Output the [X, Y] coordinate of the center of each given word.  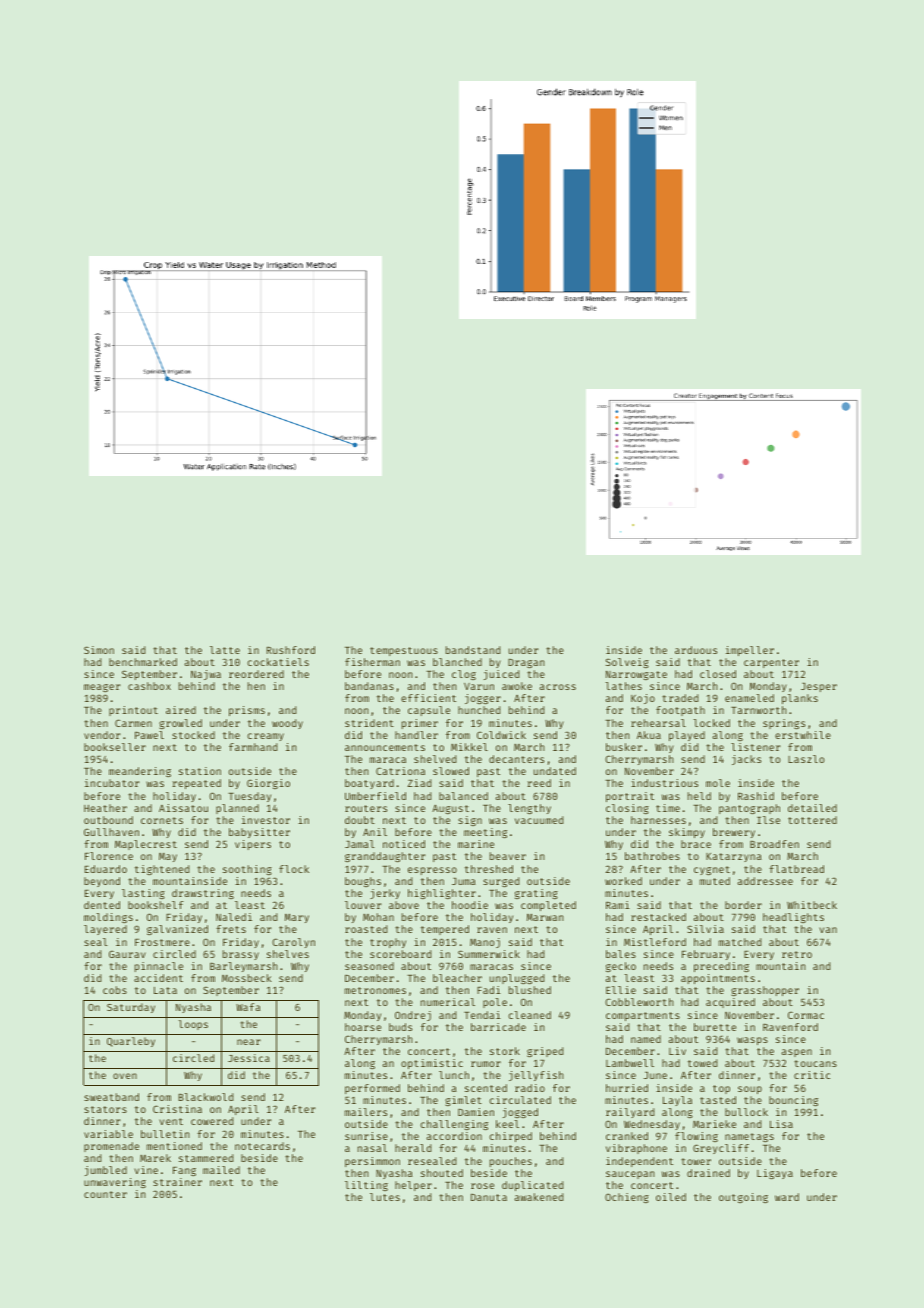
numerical [448, 1002]
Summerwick [489, 954]
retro [797, 954]
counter [105, 1194]
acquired [730, 1003]
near [249, 1042]
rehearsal [658, 723]
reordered [256, 674]
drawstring [203, 894]
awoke [517, 686]
